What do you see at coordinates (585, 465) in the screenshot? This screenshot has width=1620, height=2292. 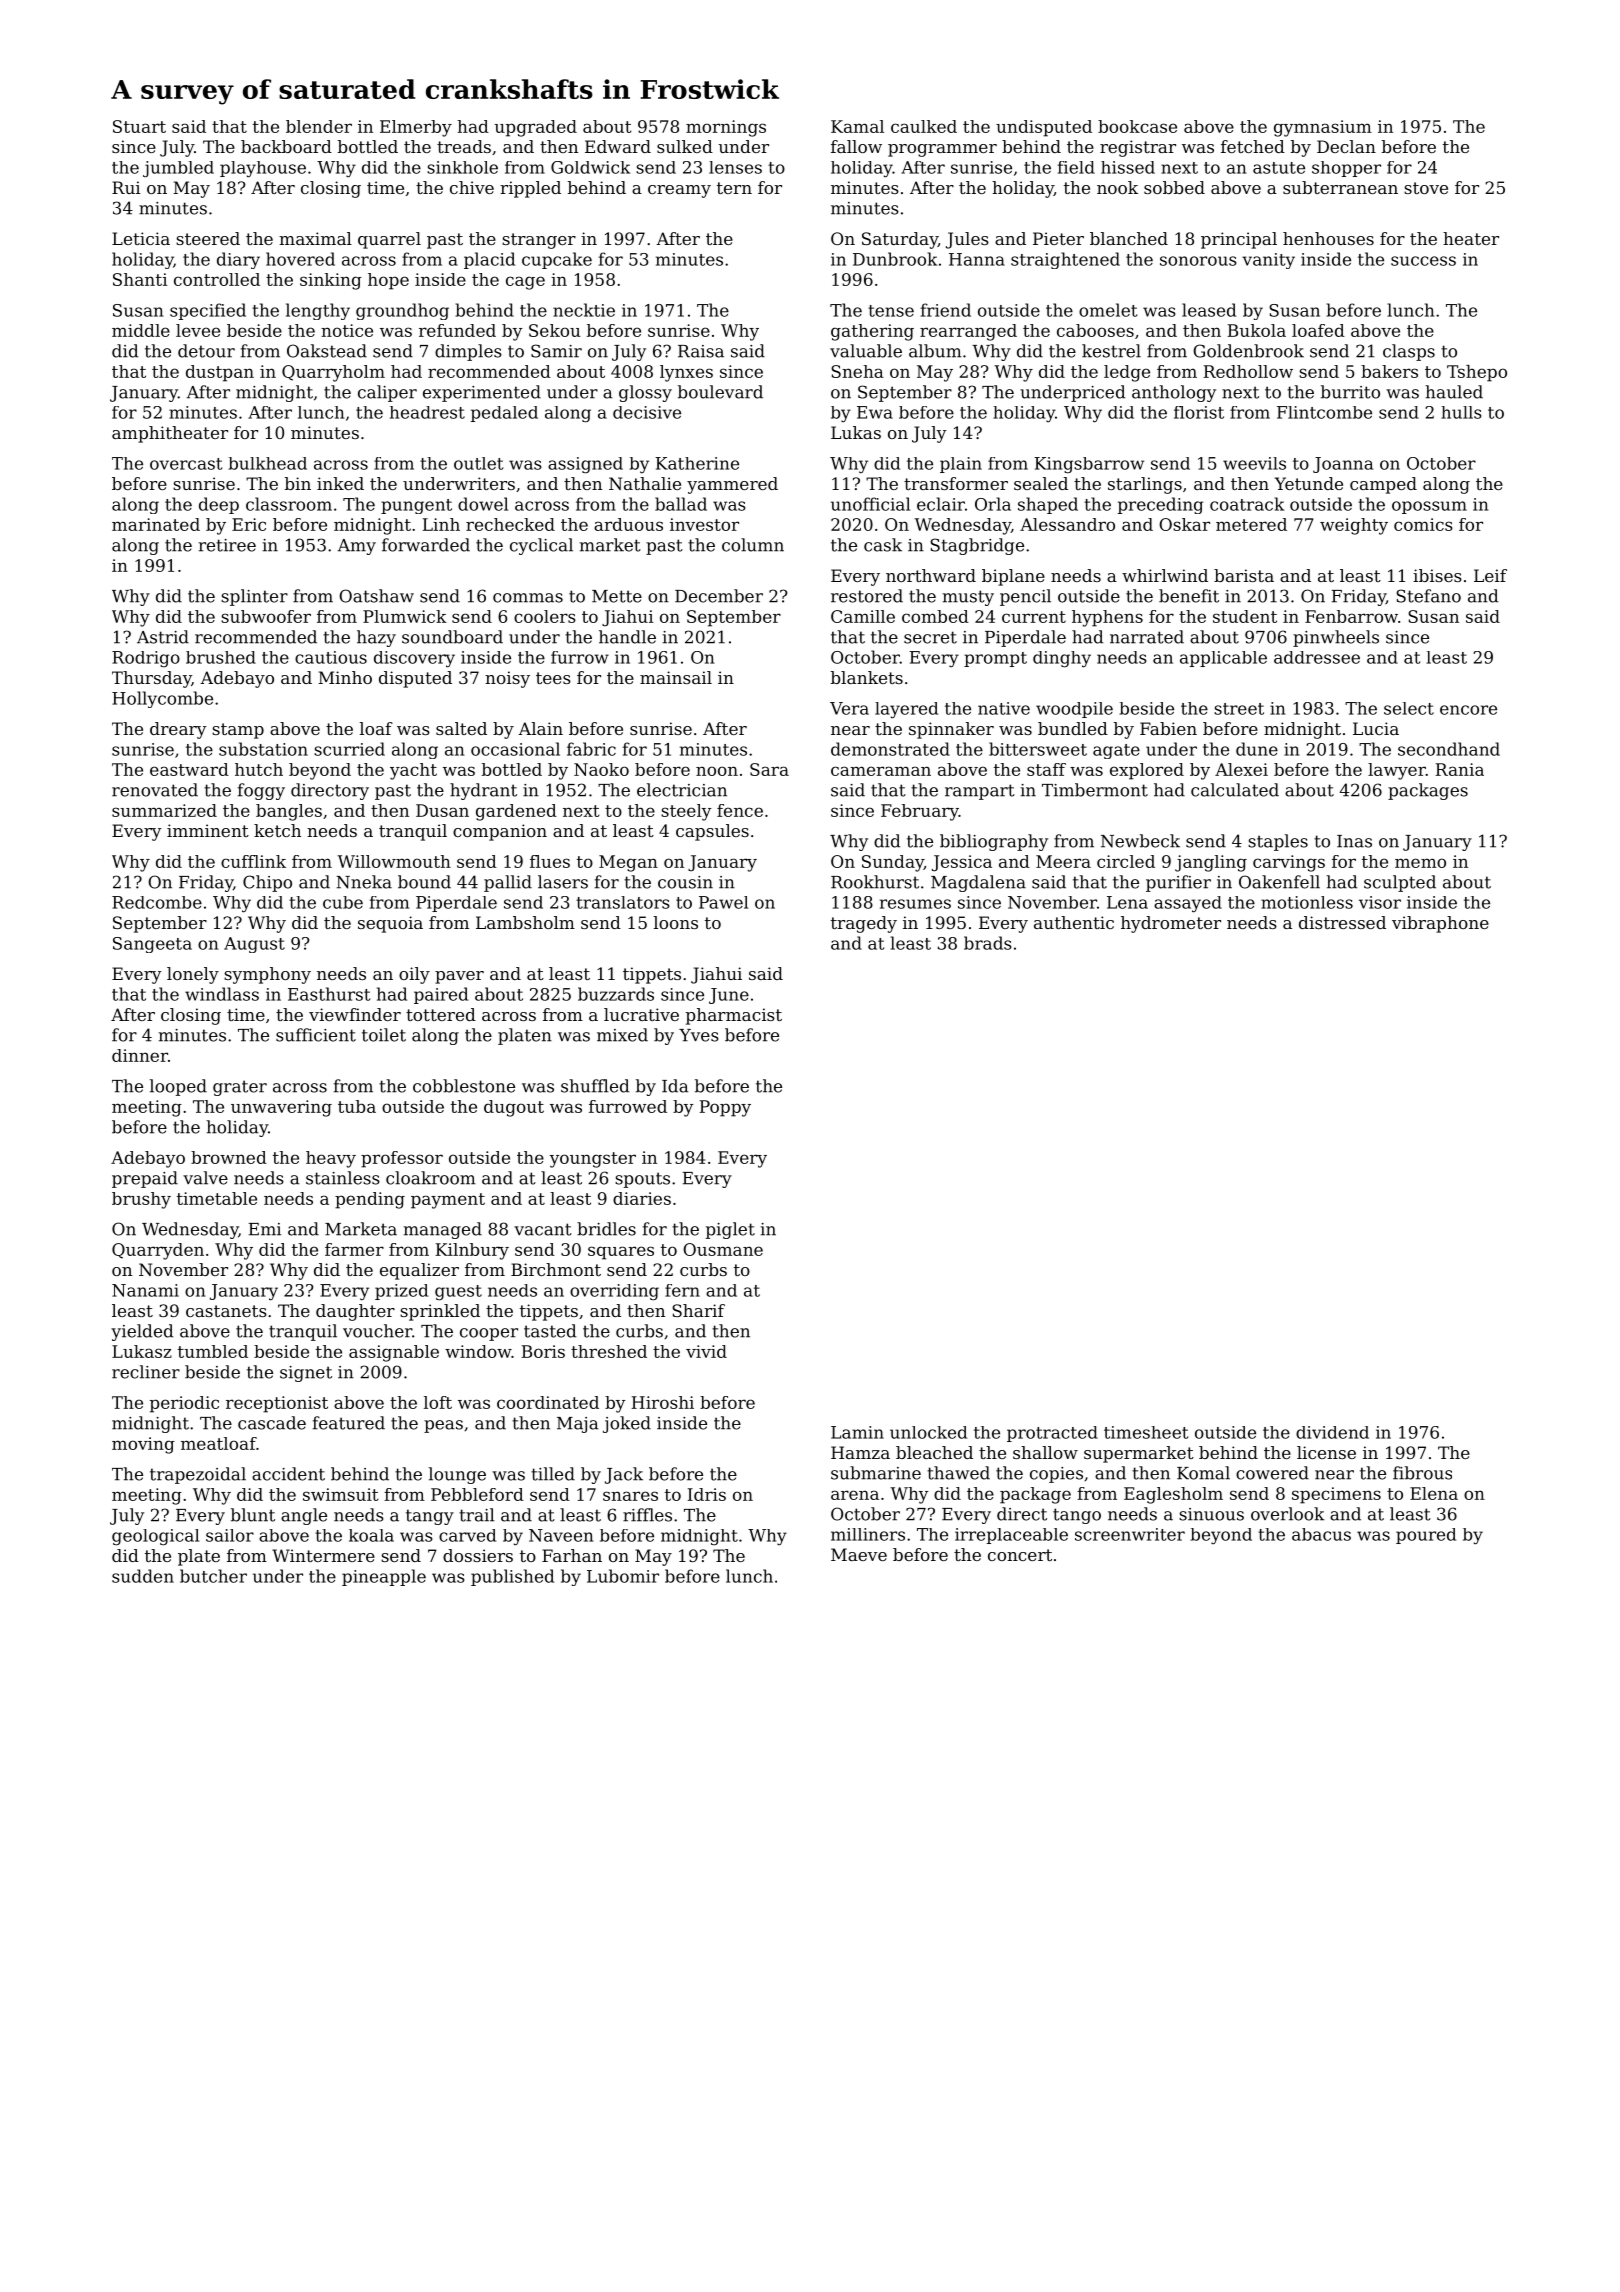 I see `assigned` at bounding box center [585, 465].
